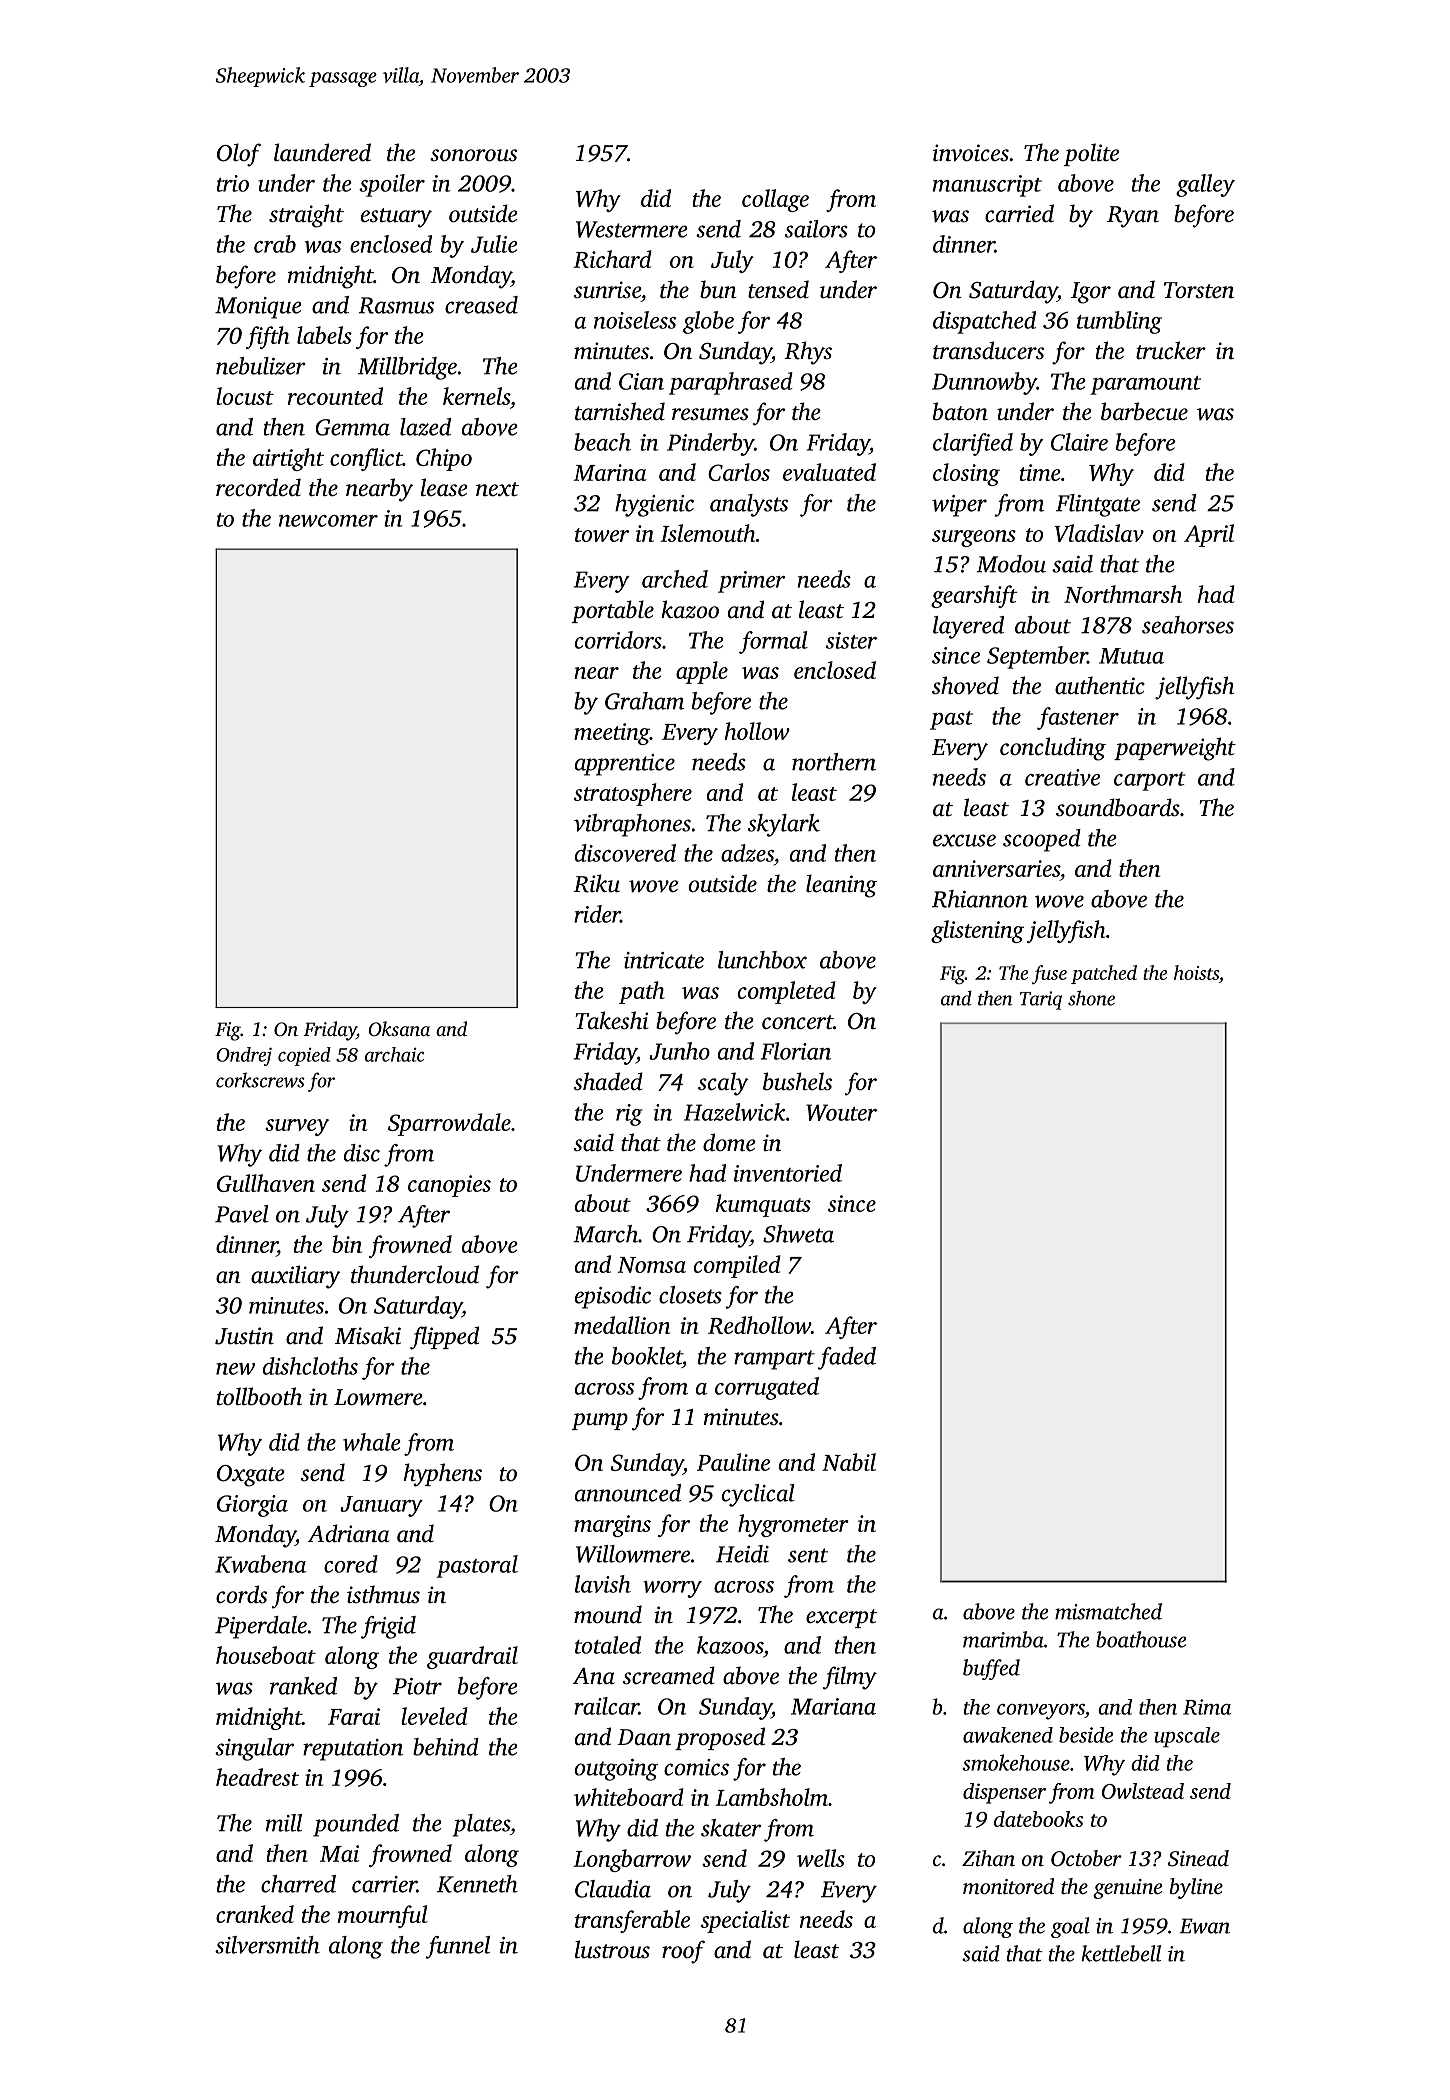 Image resolution: width=1450 pixels, height=2100 pixels. I want to click on boathouse, so click(1141, 1639).
